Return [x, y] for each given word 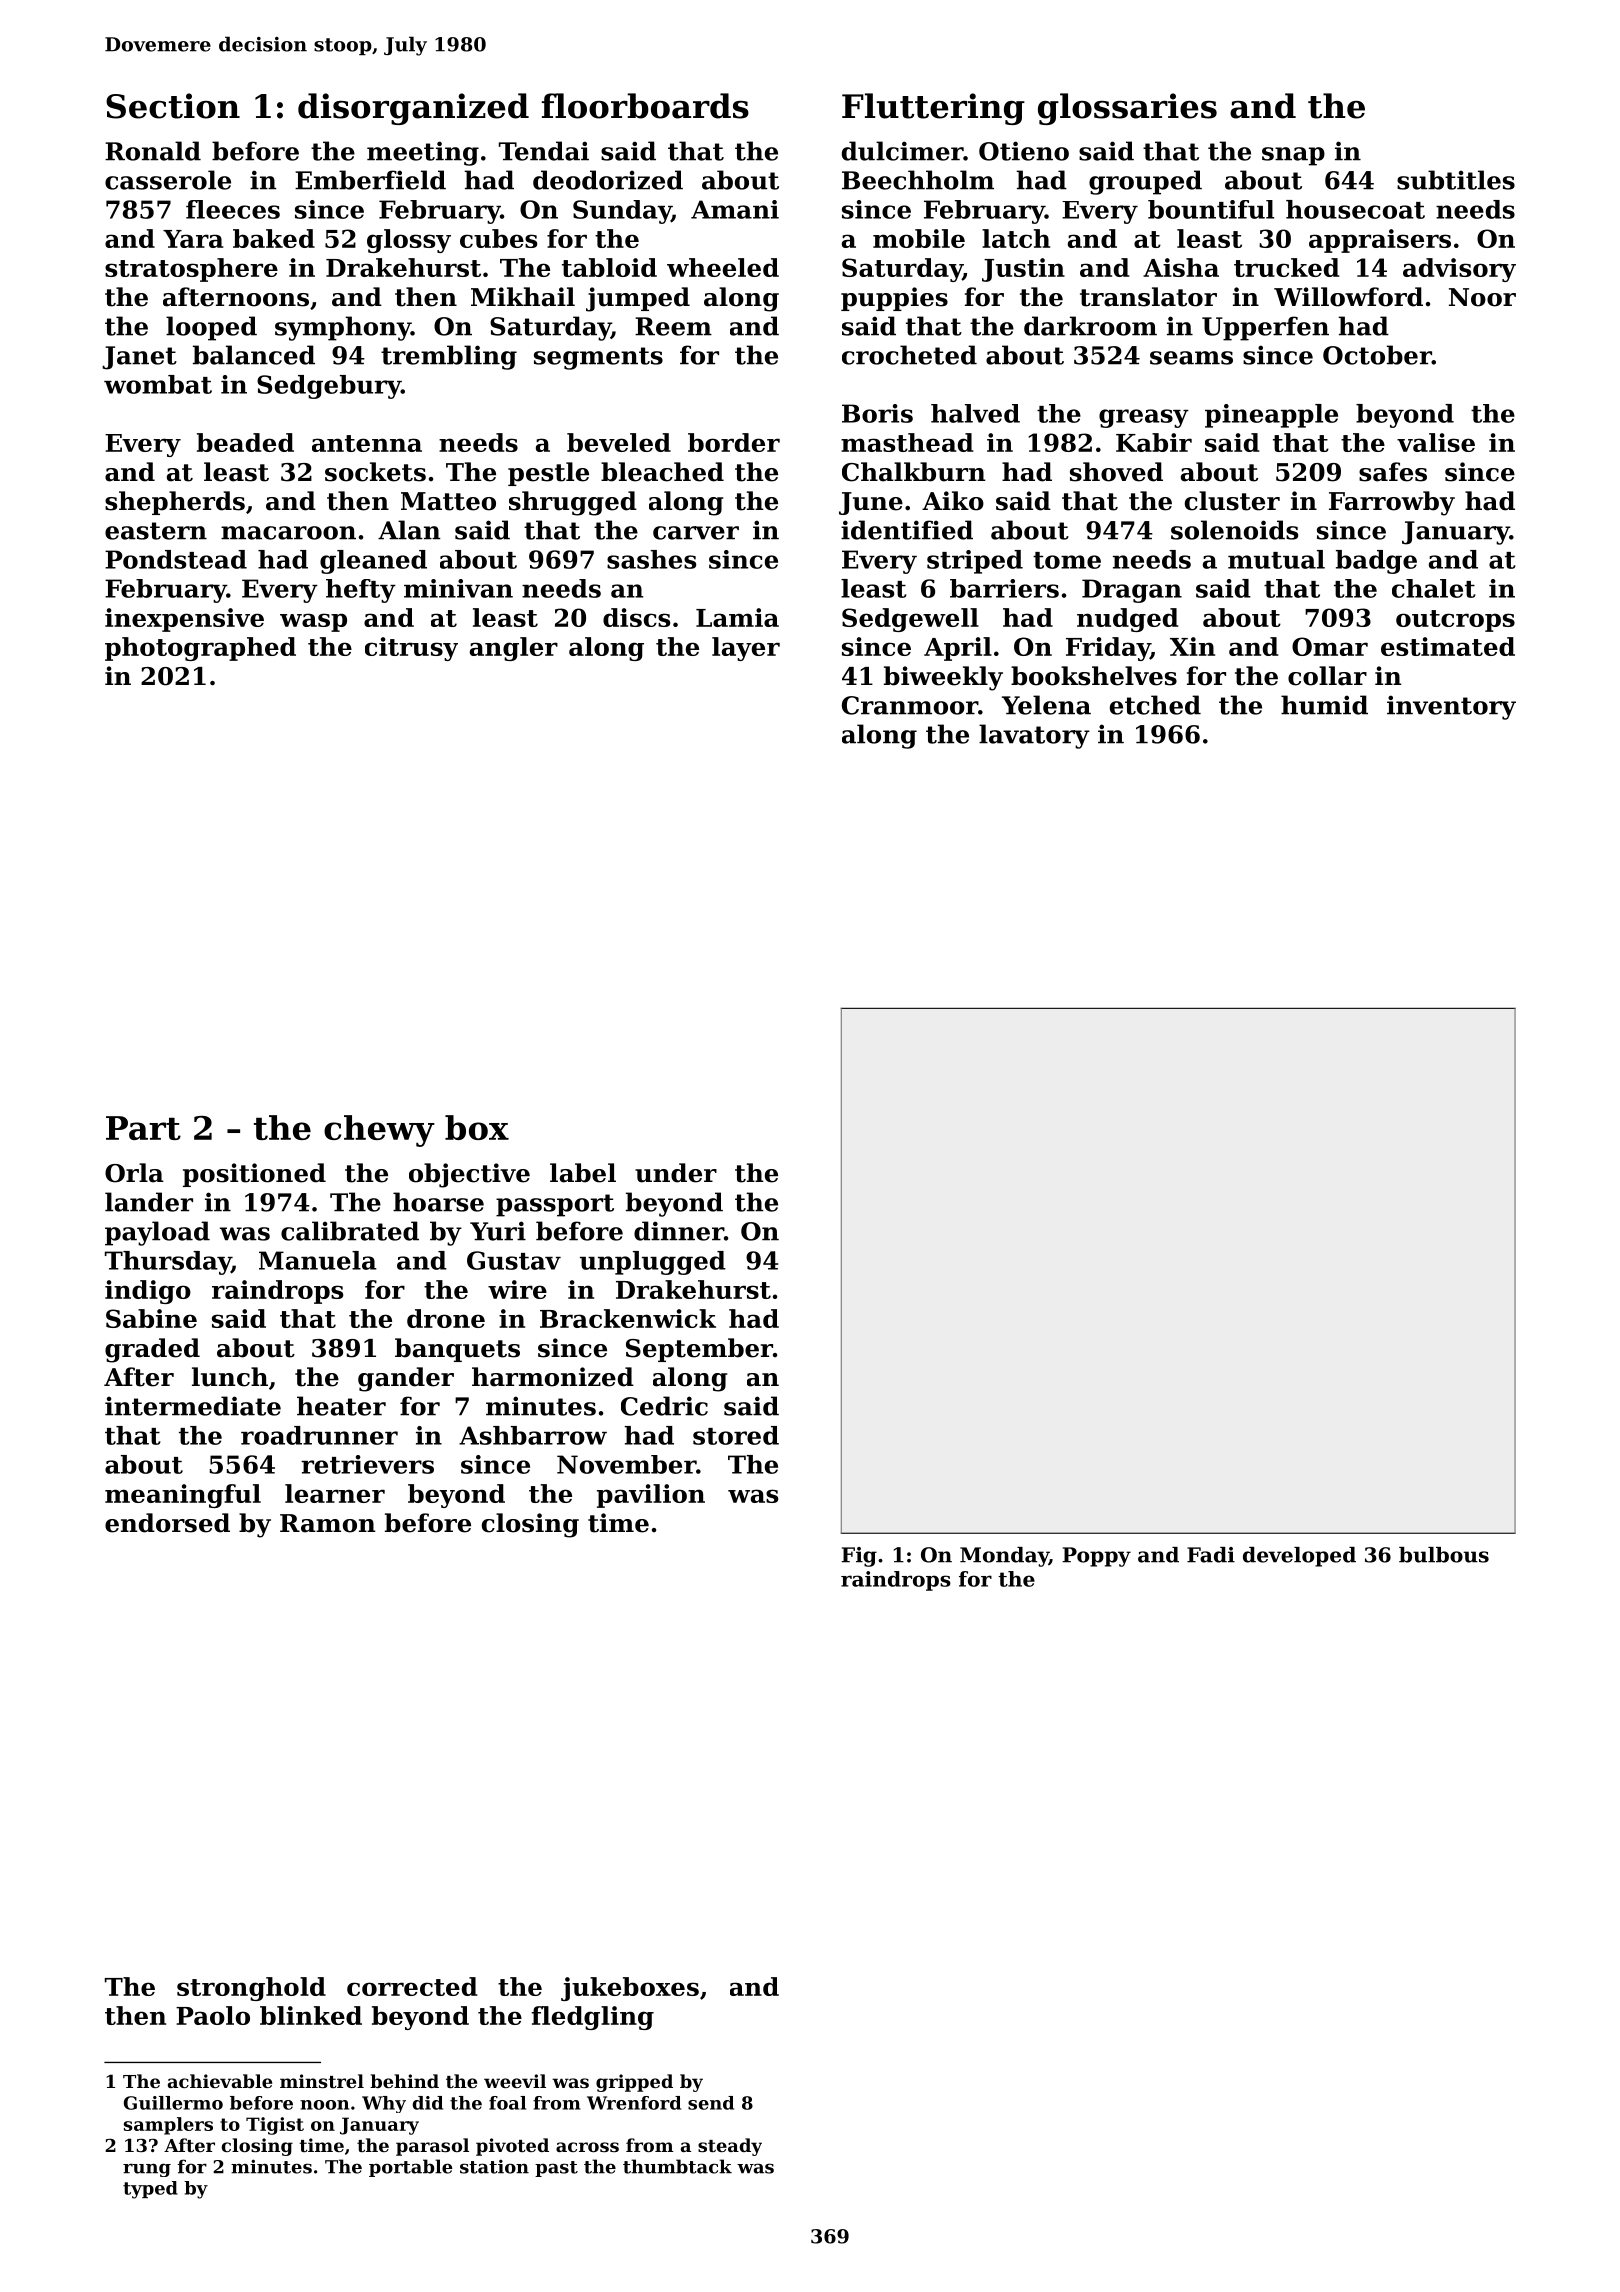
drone [446, 1318]
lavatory [1034, 736]
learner [335, 1493]
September [699, 1350]
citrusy [411, 649]
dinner [679, 1231]
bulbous [1444, 1555]
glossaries [1127, 109]
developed [1299, 1557]
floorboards [645, 106]
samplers [168, 2126]
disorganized [413, 109]
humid [1324, 705]
